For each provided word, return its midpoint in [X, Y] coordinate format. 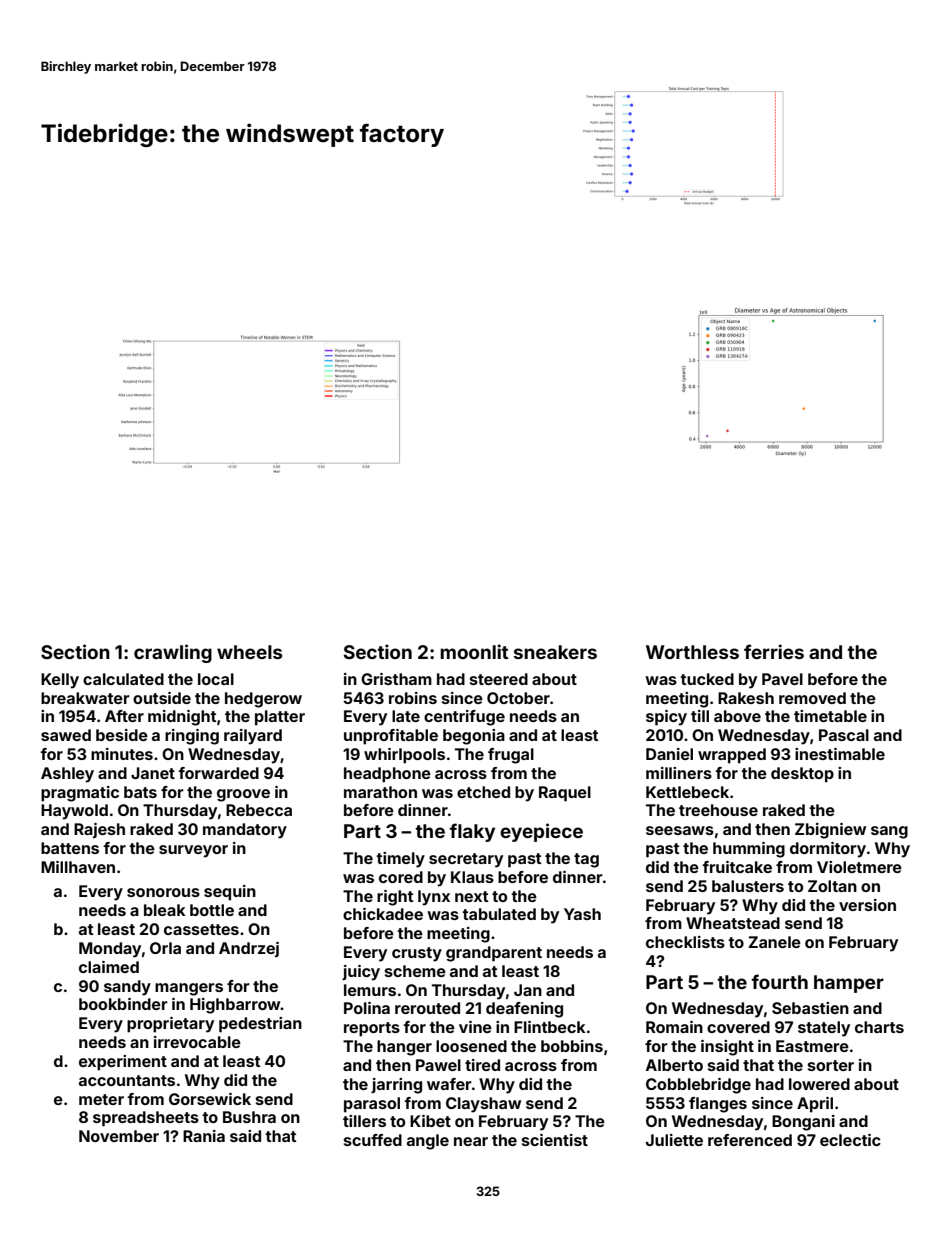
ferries [774, 651]
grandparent [494, 954]
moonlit [474, 651]
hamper [849, 984]
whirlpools [404, 756]
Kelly [60, 681]
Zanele [775, 942]
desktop [802, 775]
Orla [165, 948]
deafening [524, 1010]
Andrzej [249, 949]
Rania [204, 1136]
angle [428, 1142]
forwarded [218, 773]
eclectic [850, 1140]
